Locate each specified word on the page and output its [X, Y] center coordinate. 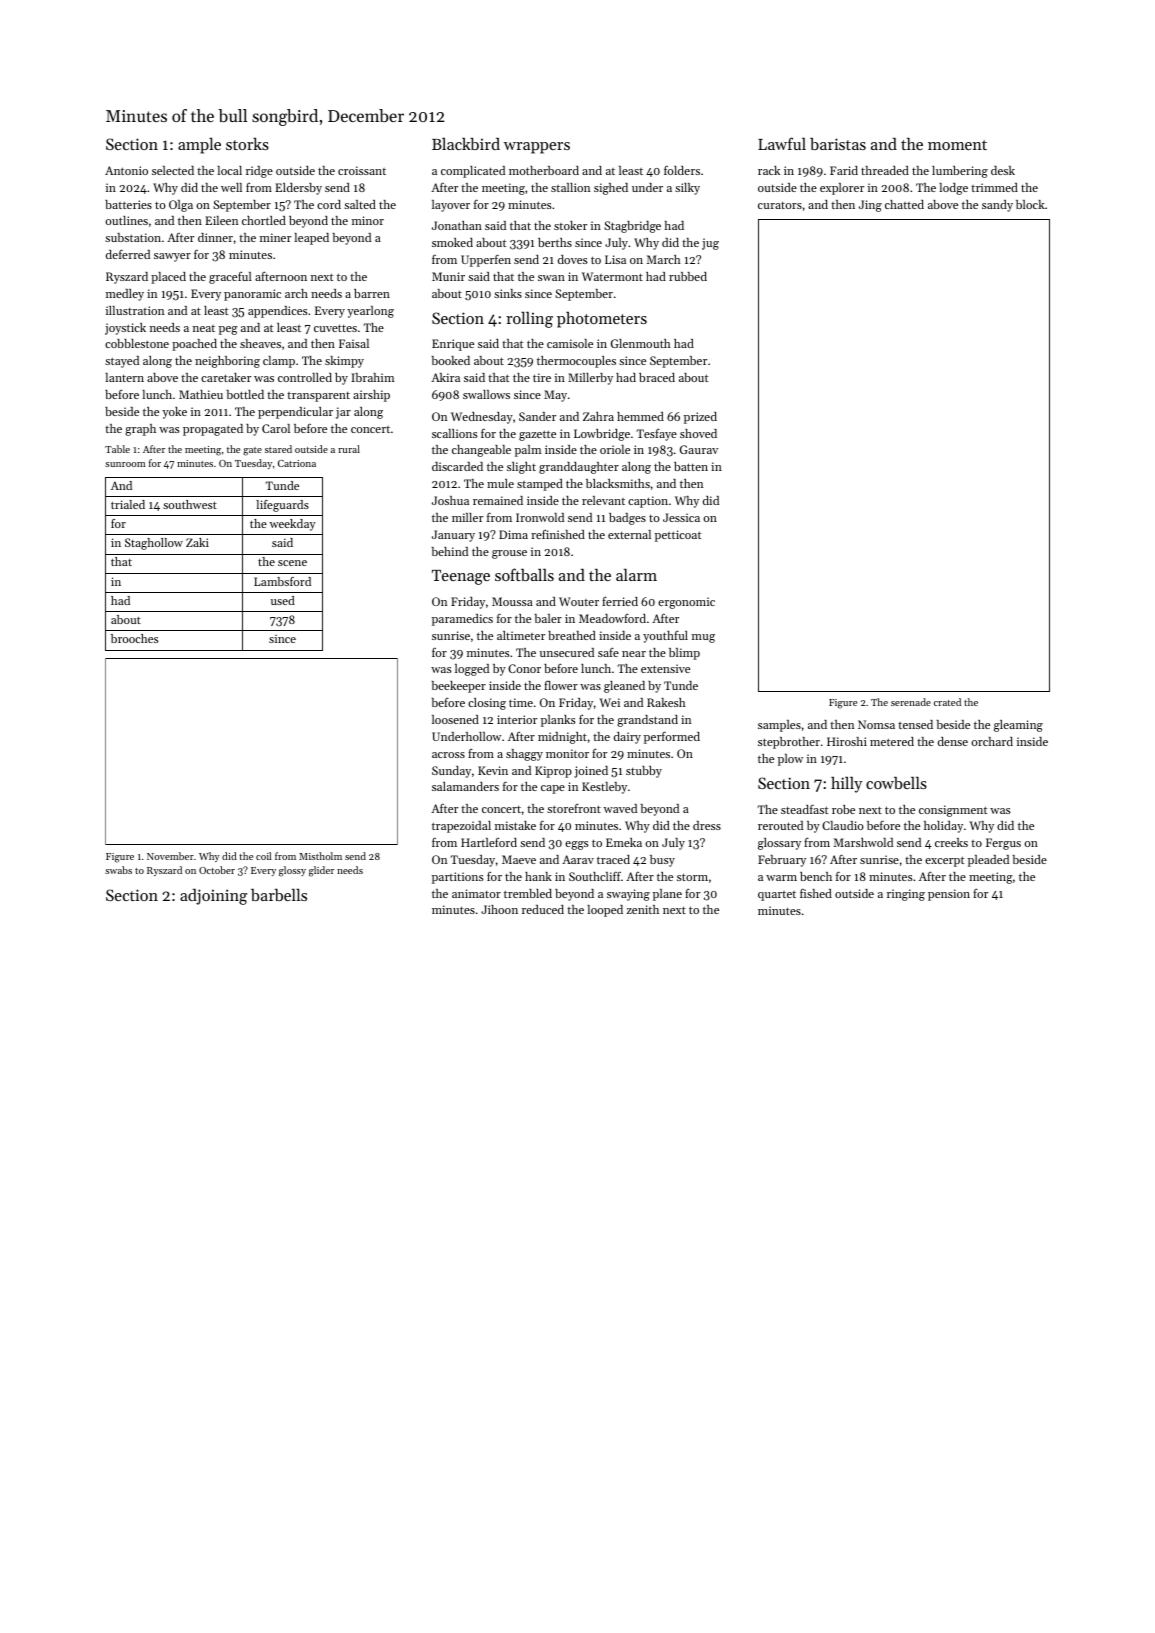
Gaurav [699, 449]
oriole [615, 449]
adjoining [213, 897]
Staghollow [154, 544]
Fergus [1003, 844]
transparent [318, 397]
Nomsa [876, 724]
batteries [128, 204]
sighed [611, 189]
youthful [665, 636]
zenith [643, 909]
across [448, 755]
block [1030, 204]
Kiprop [553, 772]
